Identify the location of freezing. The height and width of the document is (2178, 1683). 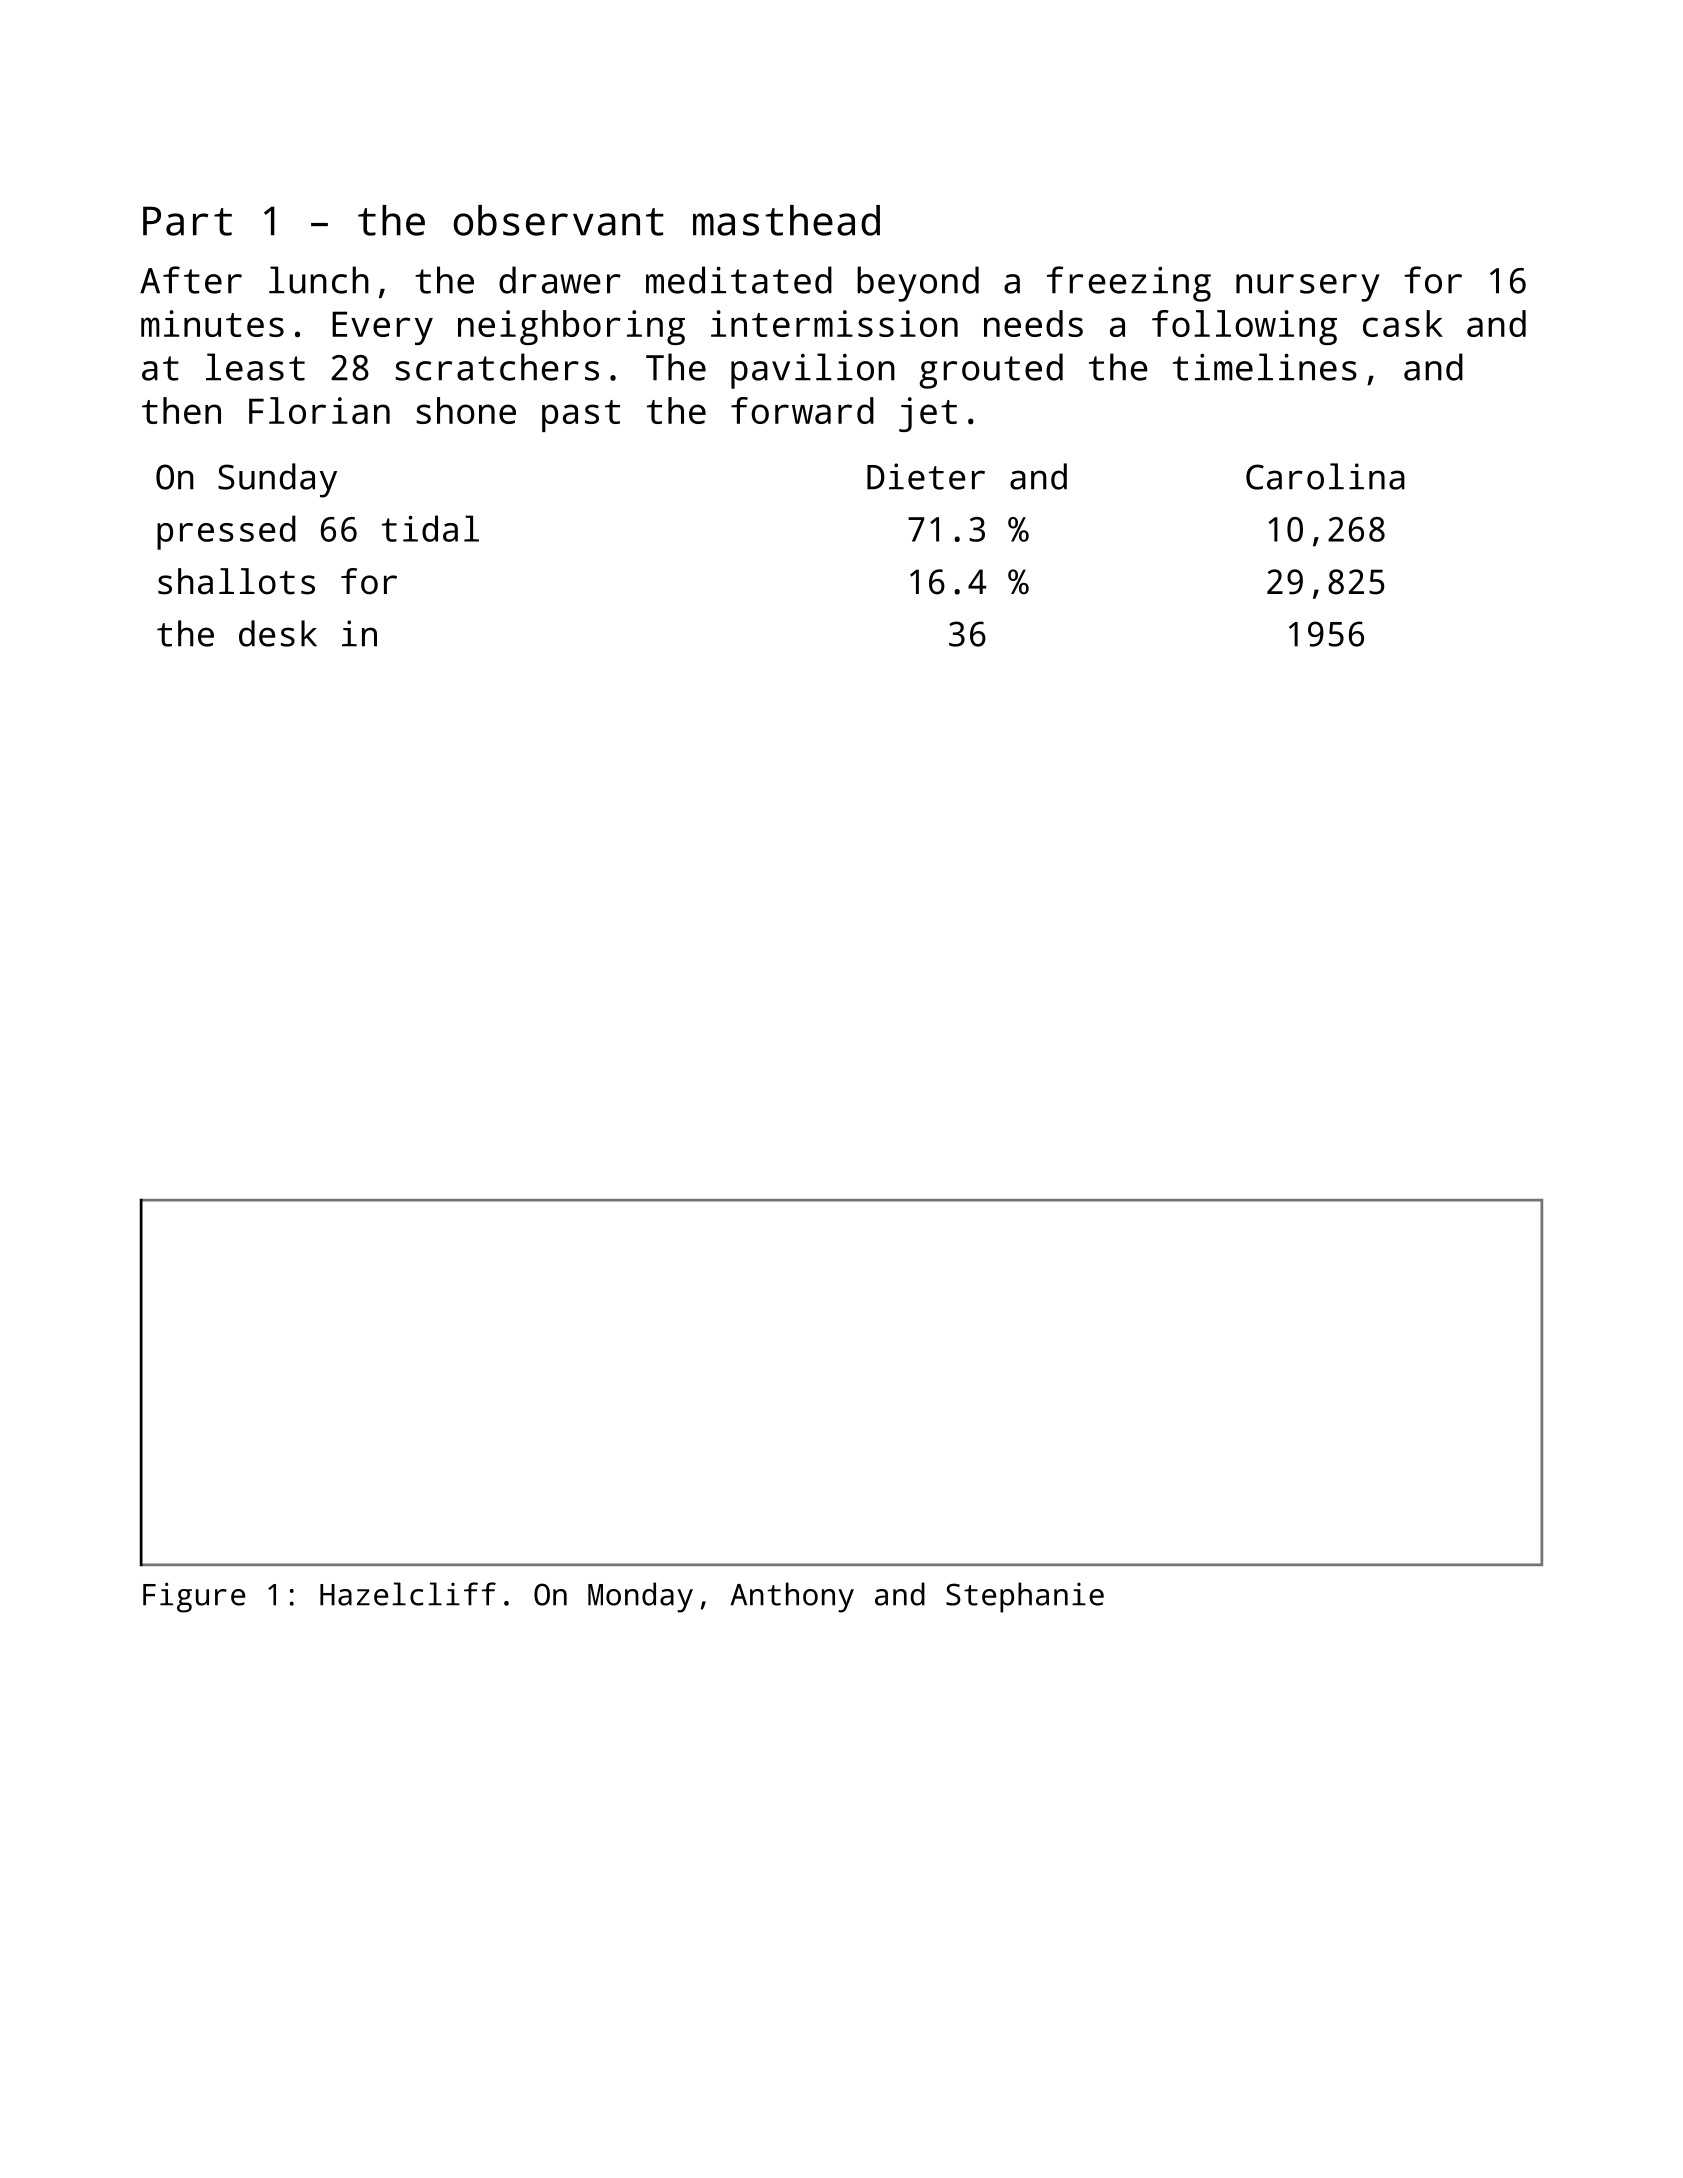
(1129, 284).
